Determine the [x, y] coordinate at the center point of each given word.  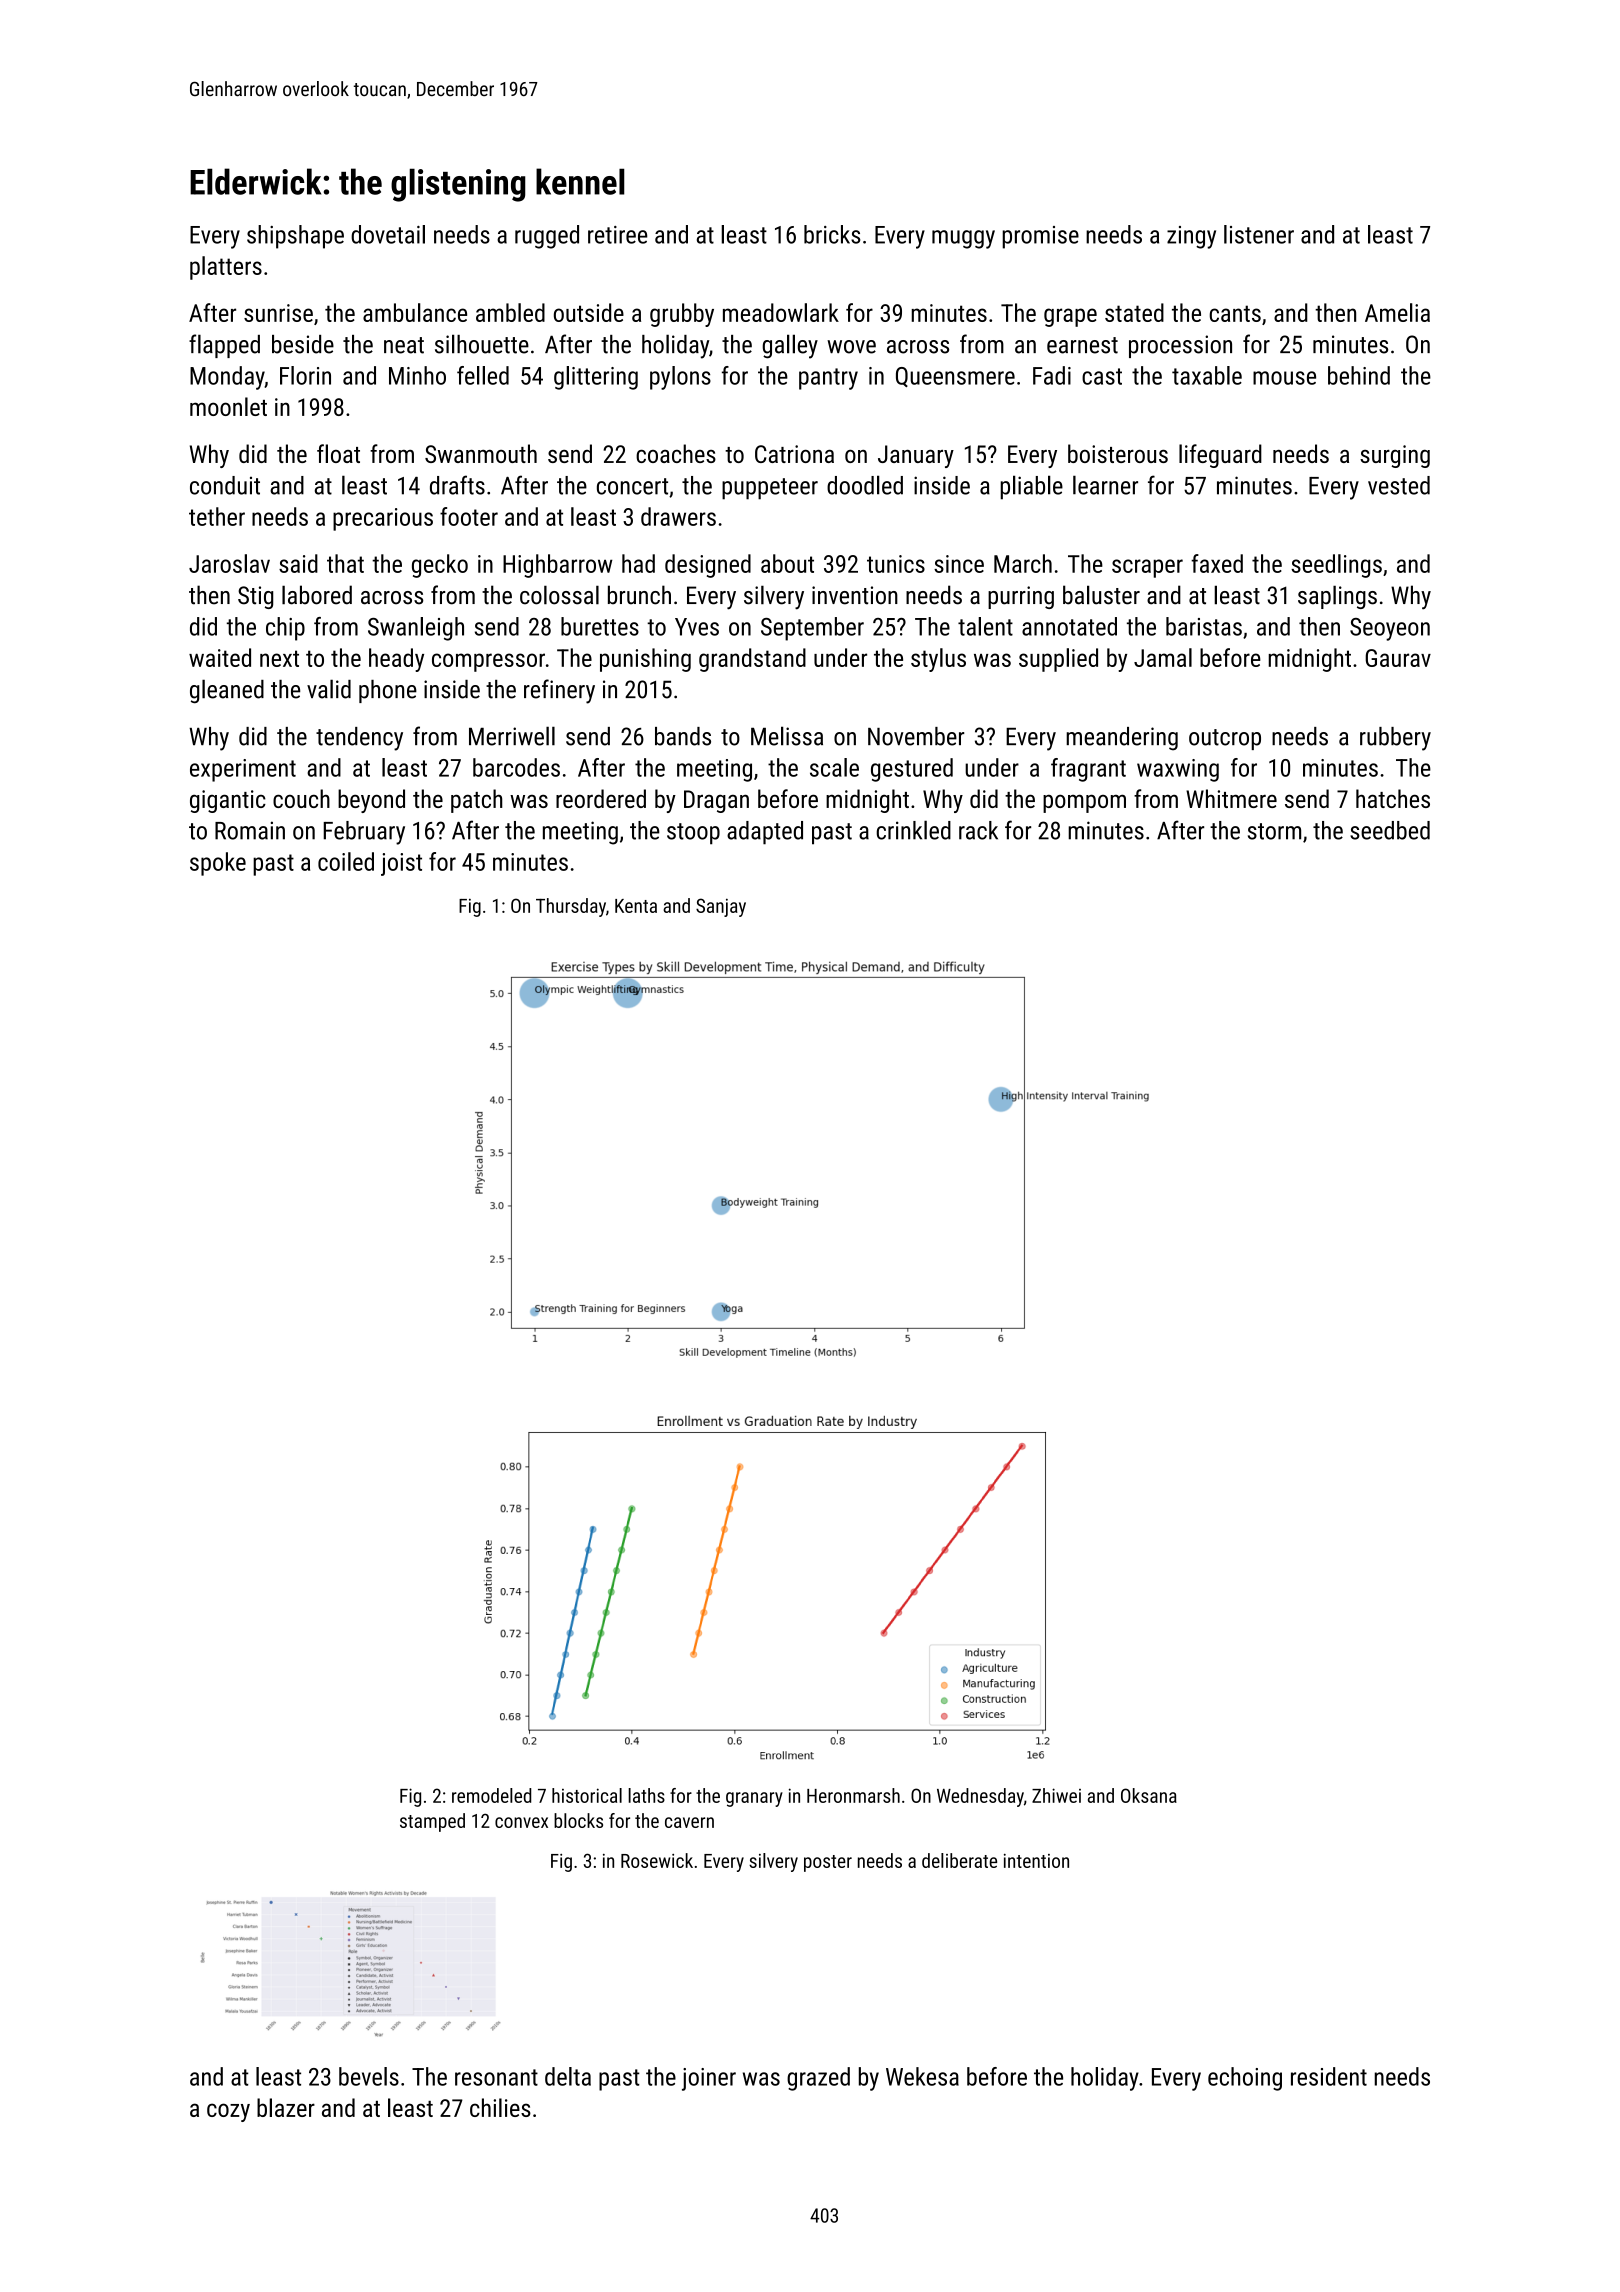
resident [1329, 2076]
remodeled [491, 1795]
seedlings [1336, 566]
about [787, 563]
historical [587, 1795]
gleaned [227, 691]
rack [978, 830]
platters [226, 268]
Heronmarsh [853, 1795]
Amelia [1397, 312]
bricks [832, 234]
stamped [432, 1822]
